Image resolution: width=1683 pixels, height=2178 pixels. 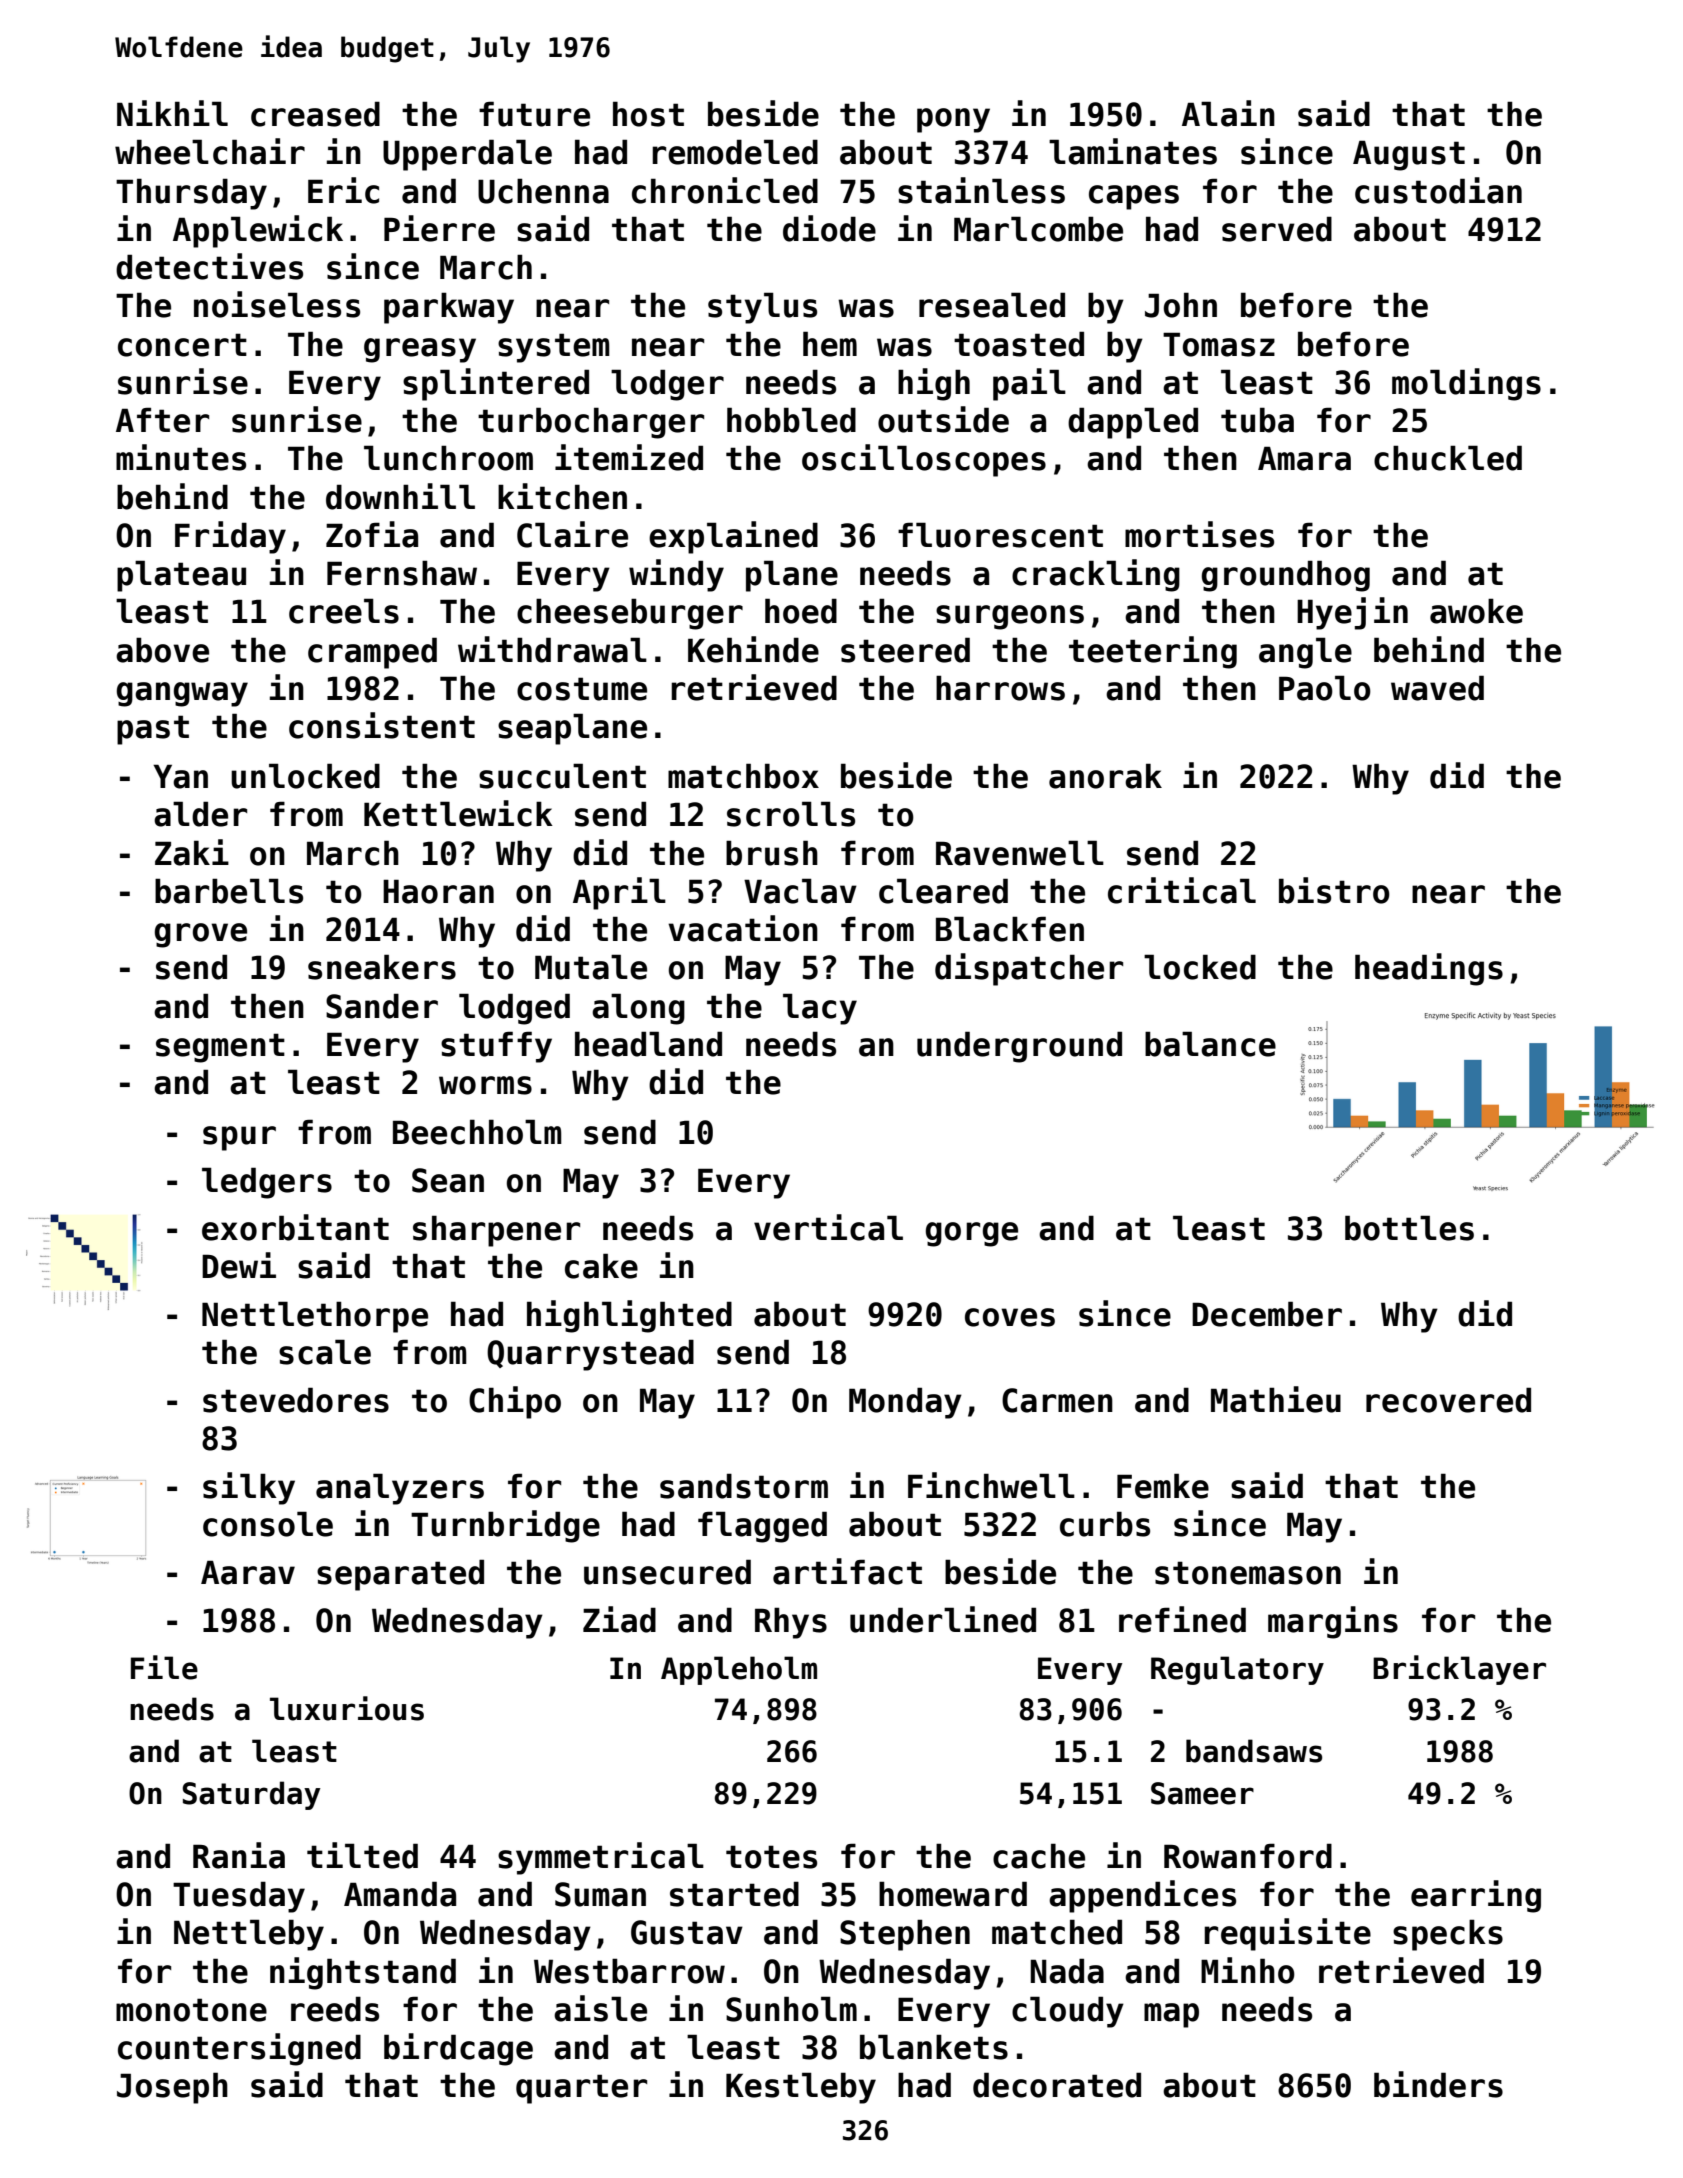 What do you see at coordinates (743, 928) in the screenshot?
I see `vacation` at bounding box center [743, 928].
